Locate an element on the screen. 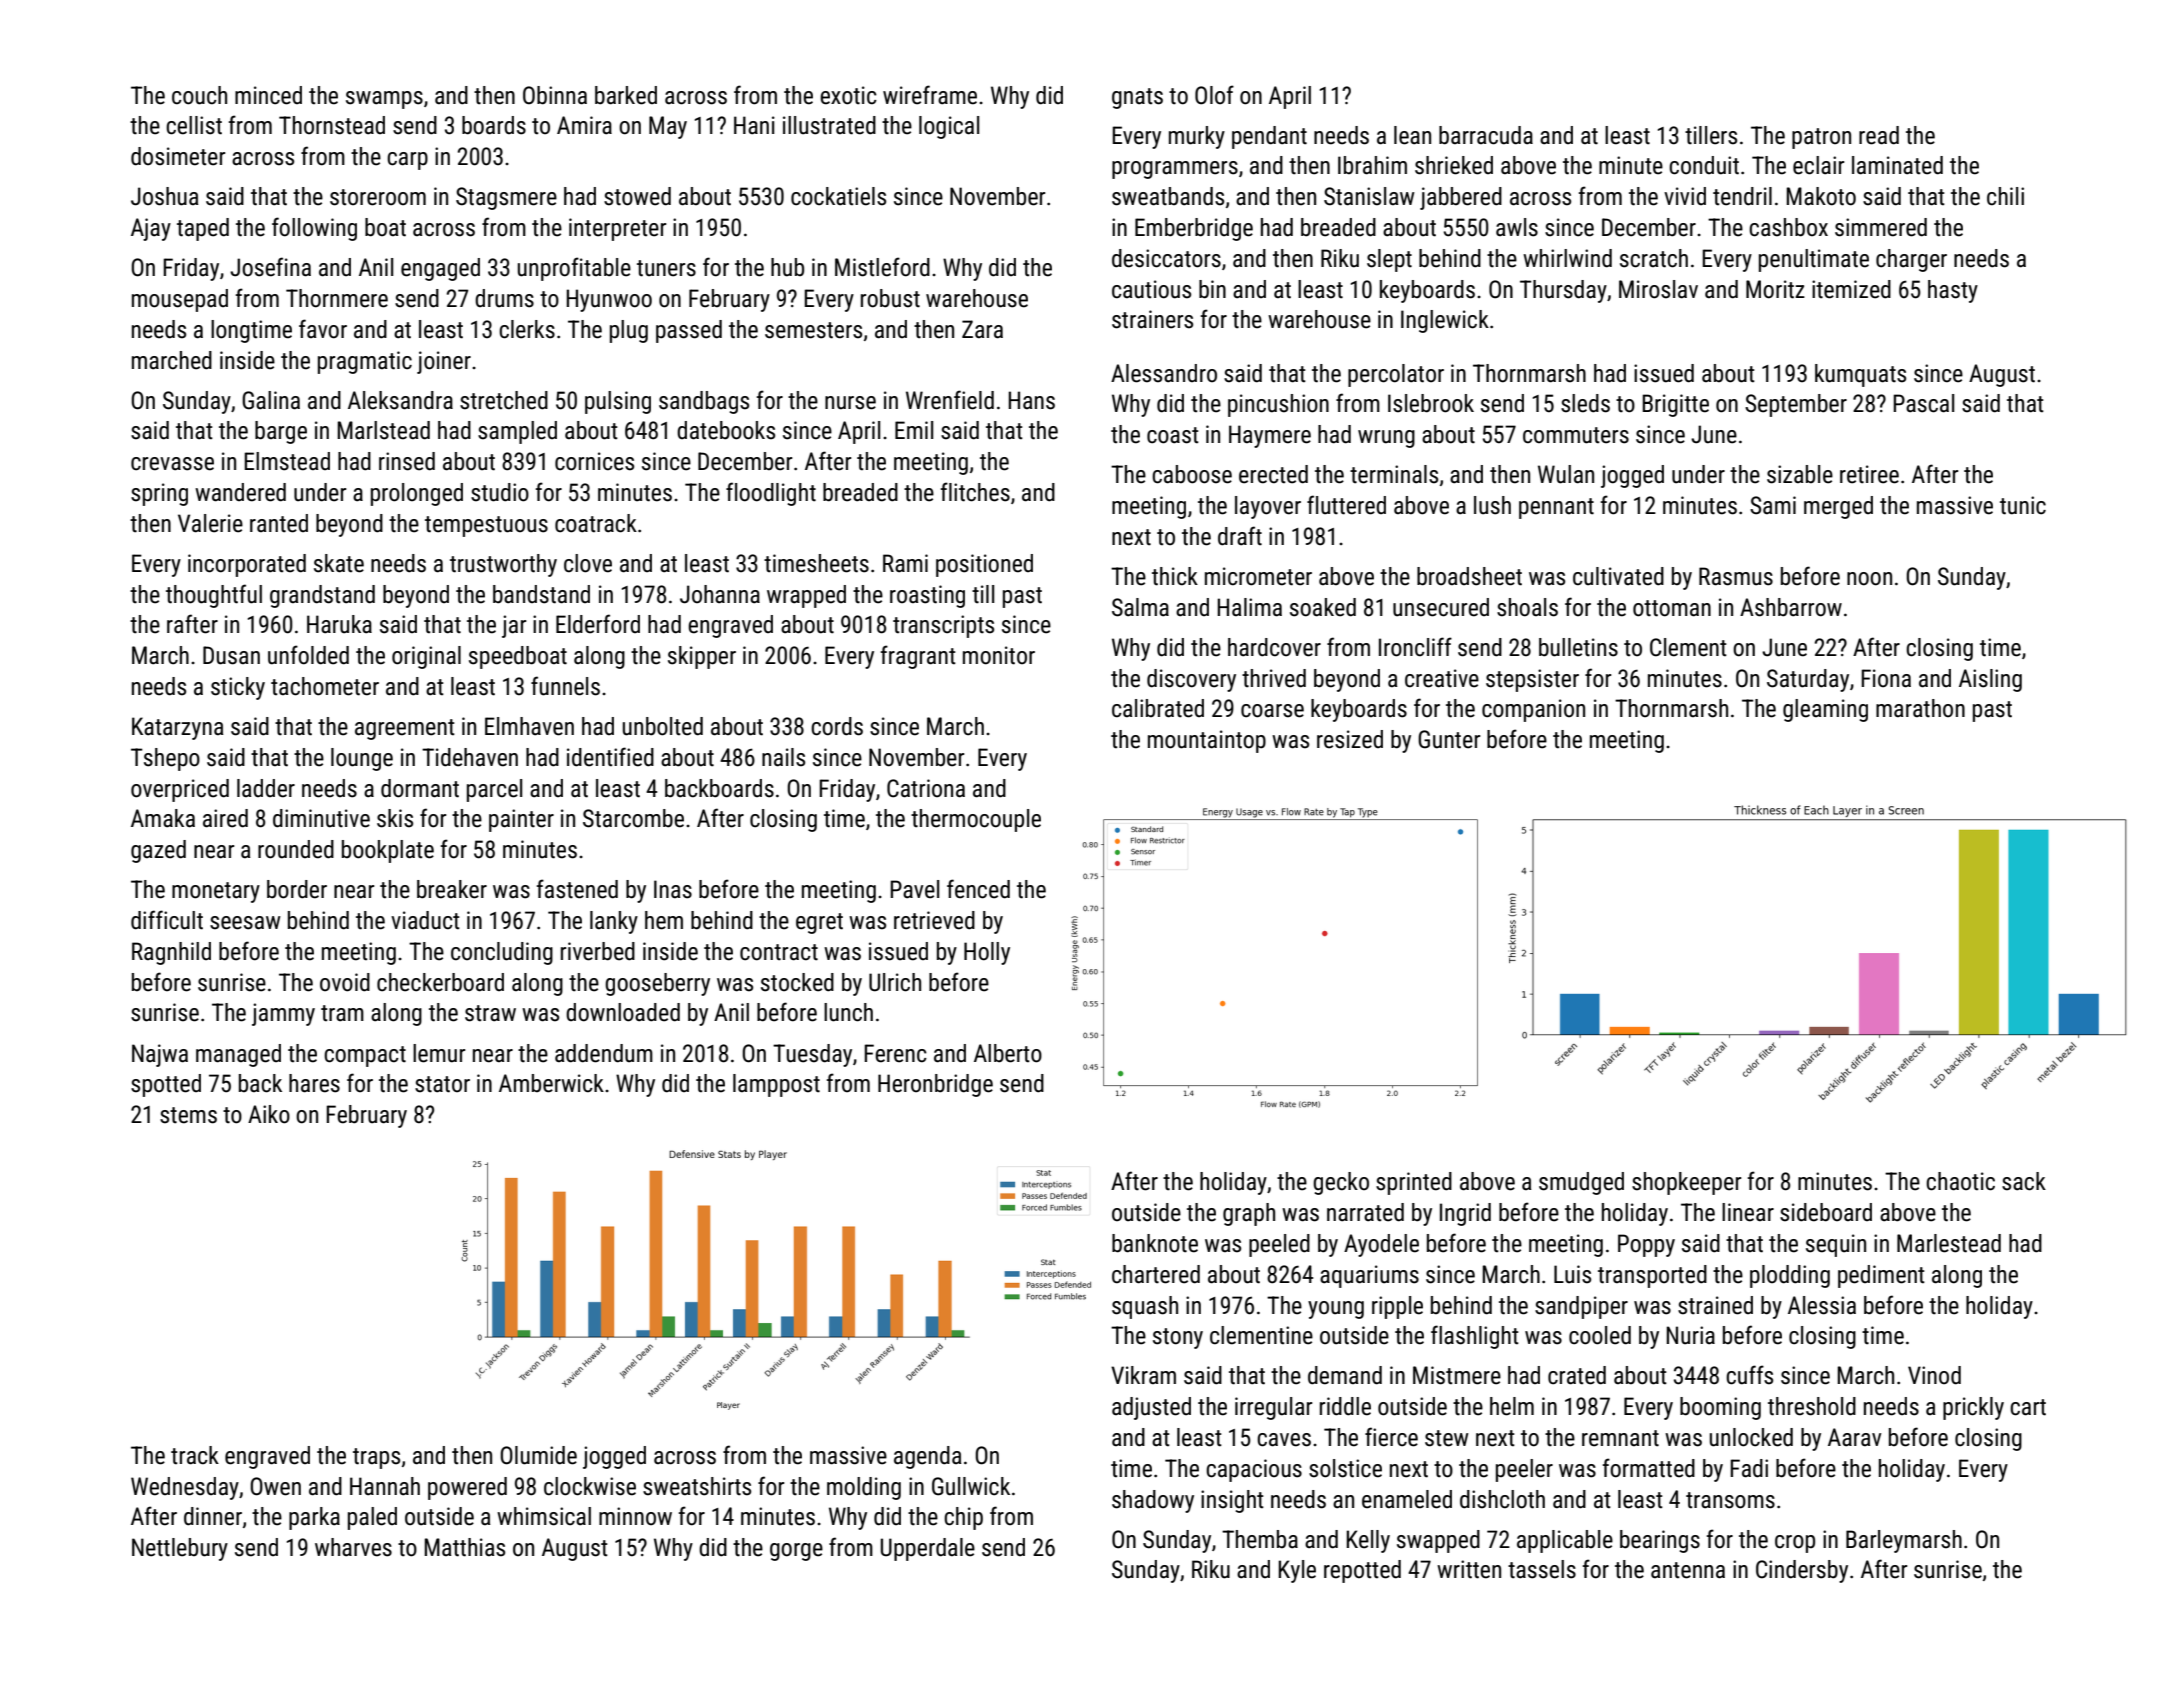 The height and width of the screenshot is (1683, 2178). barracuda is located at coordinates (1486, 135).
